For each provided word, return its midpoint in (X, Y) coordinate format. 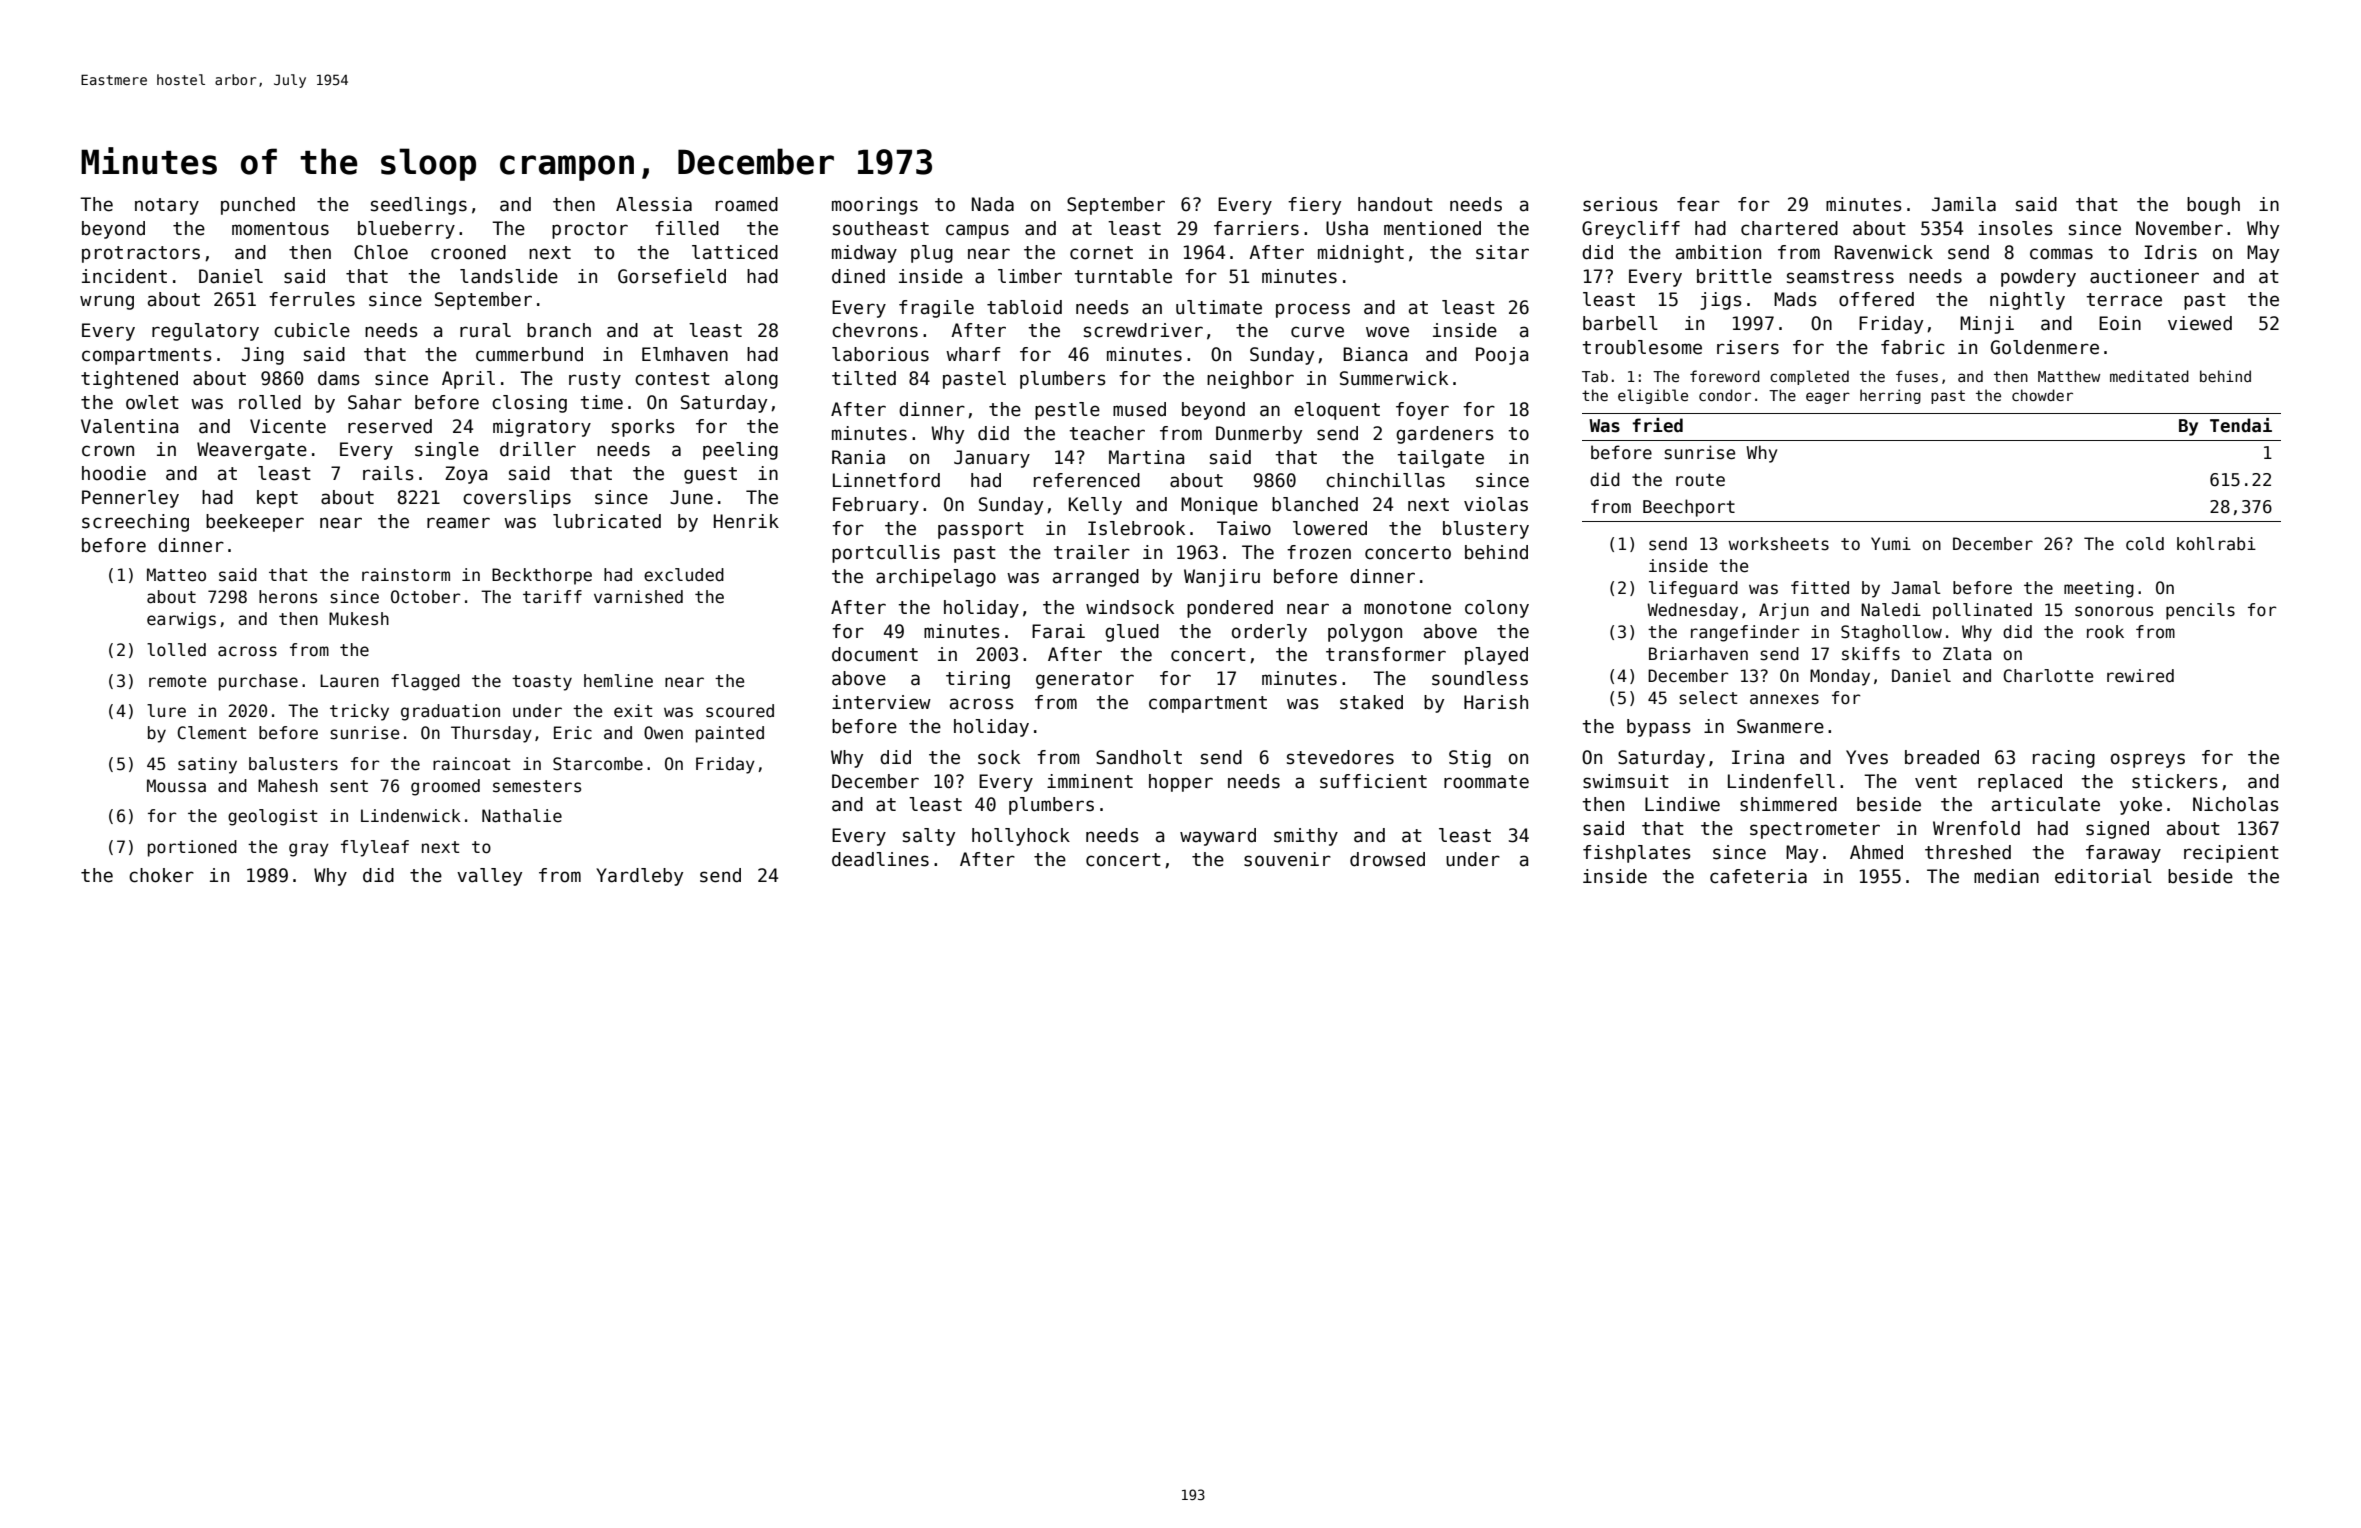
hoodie (114, 473)
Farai (1058, 631)
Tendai (2241, 425)
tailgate (1440, 459)
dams (339, 378)
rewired (2140, 676)
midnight (1361, 254)
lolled (176, 650)
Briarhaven (1698, 654)
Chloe (381, 252)
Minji (1987, 325)
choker (161, 875)
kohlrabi (2216, 544)
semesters (537, 786)
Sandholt (1139, 757)
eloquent (1337, 411)
